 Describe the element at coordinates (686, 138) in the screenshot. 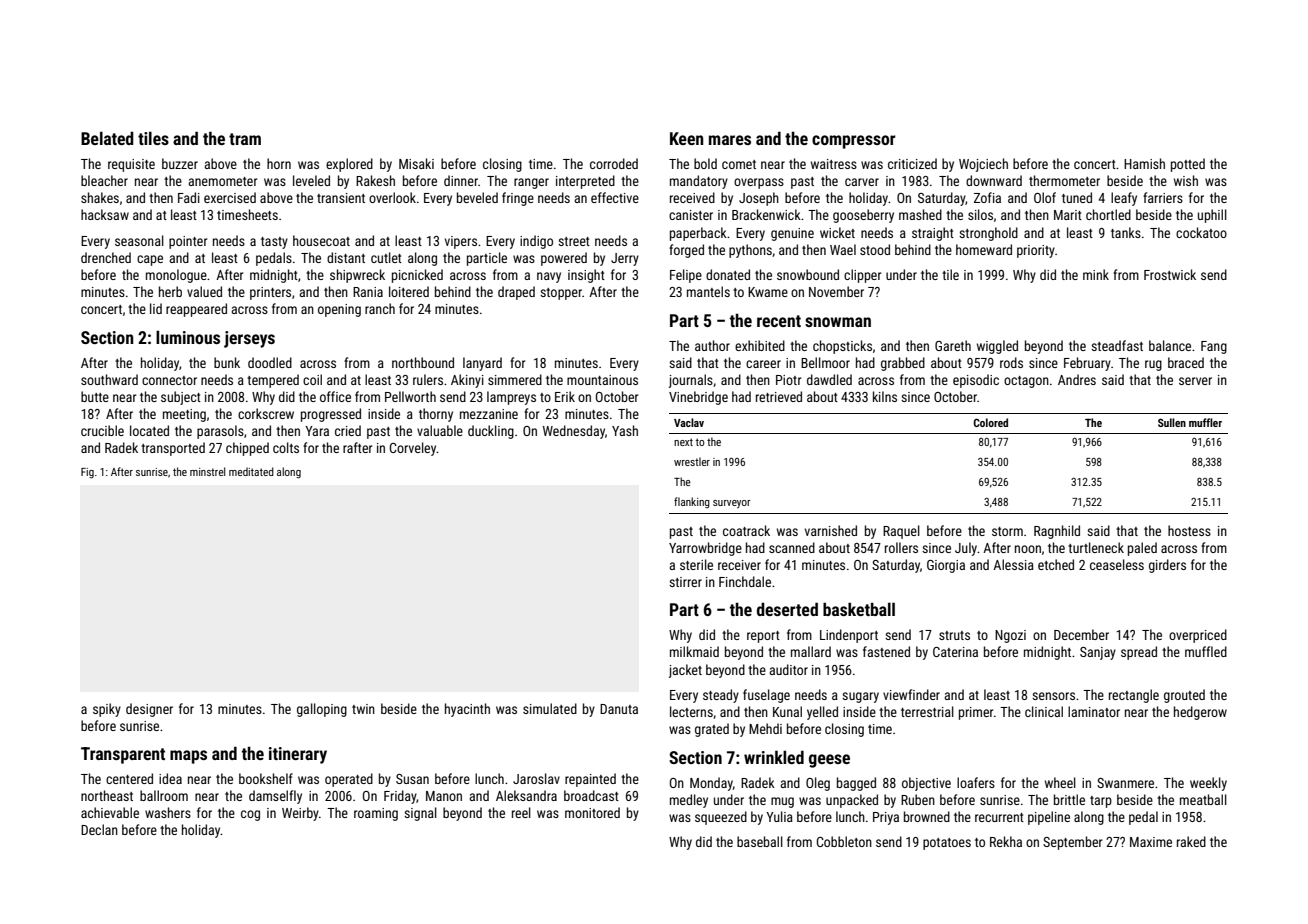

I see `Keen` at that location.
